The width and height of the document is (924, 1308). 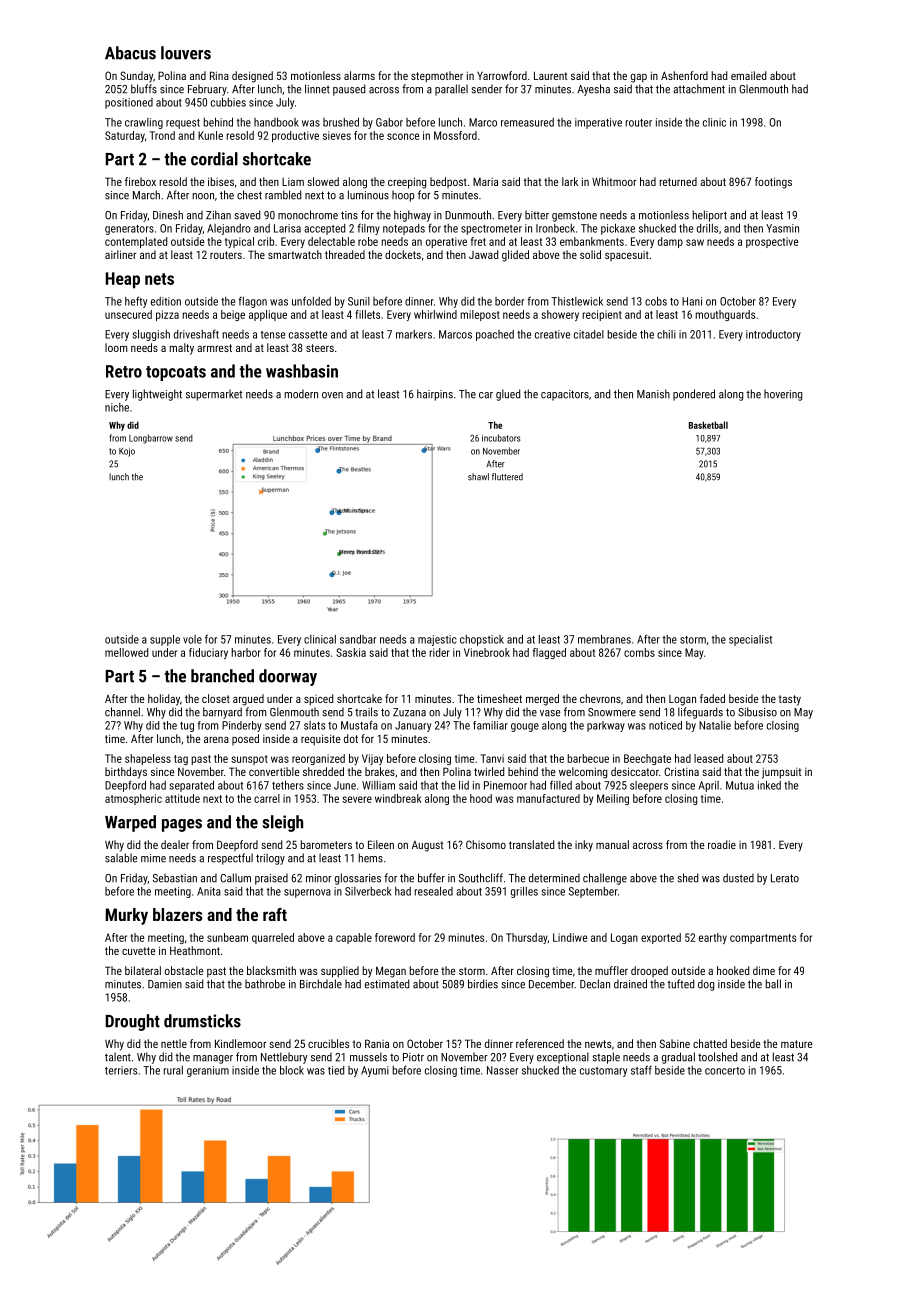 I want to click on returned, so click(x=678, y=181).
